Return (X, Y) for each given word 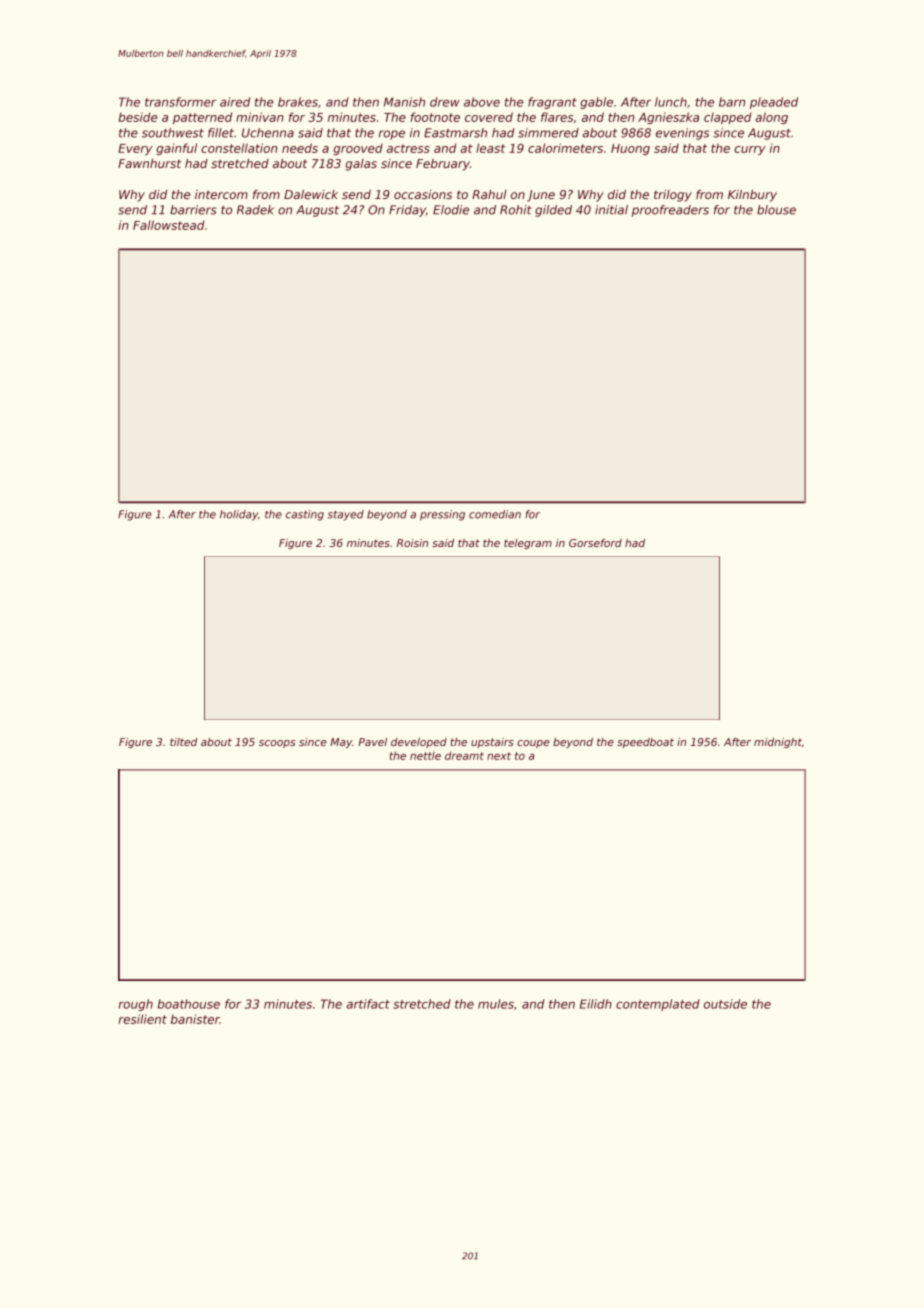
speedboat (645, 743)
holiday (239, 515)
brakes (298, 102)
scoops (277, 744)
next (499, 756)
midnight (778, 743)
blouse (776, 210)
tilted (183, 742)
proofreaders (670, 211)
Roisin (412, 543)
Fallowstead (169, 225)
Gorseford (595, 543)
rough (136, 1005)
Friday (407, 211)
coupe (533, 744)
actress (408, 148)
